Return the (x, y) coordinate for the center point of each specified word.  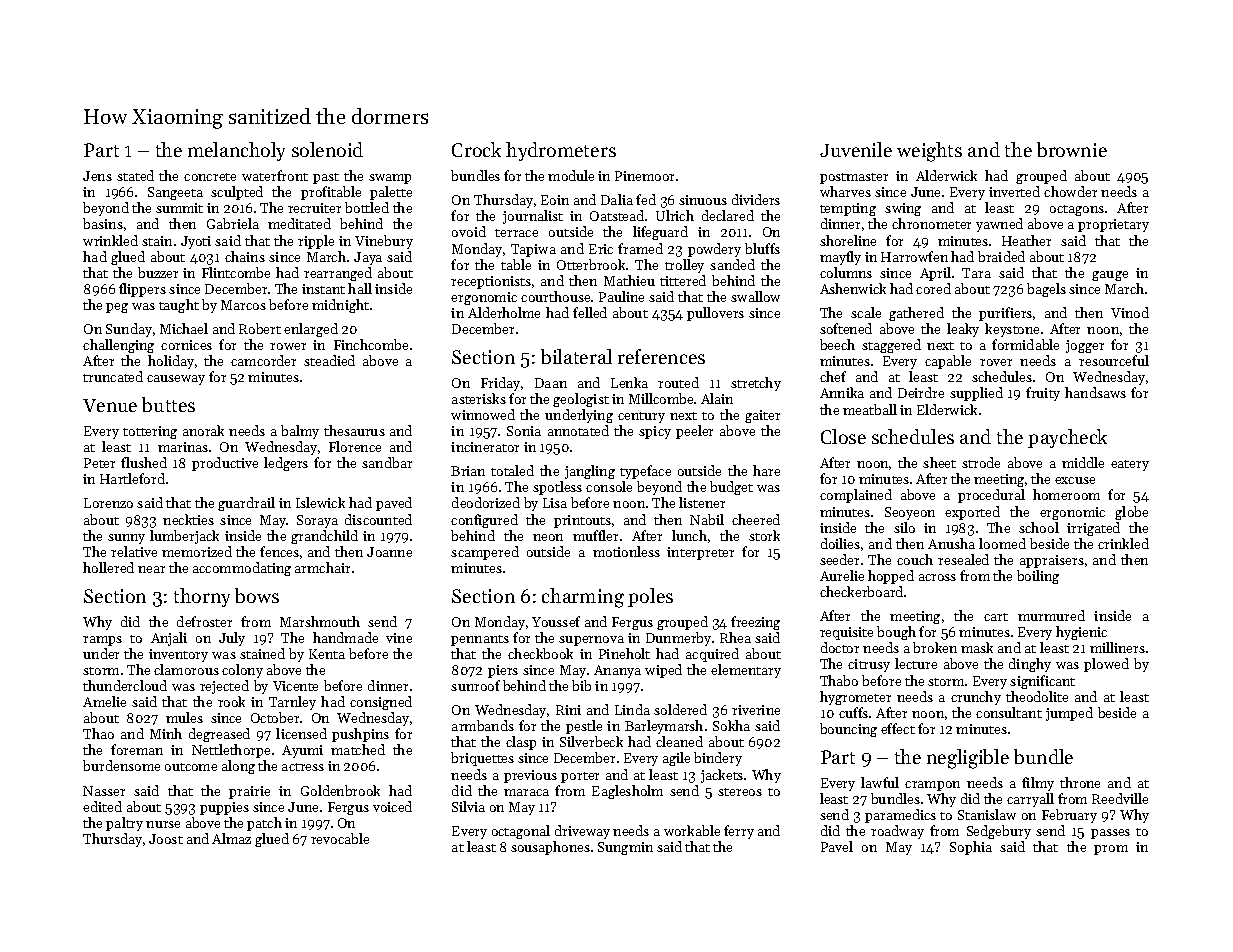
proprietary (1113, 225)
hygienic (1081, 633)
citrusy (869, 665)
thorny (202, 597)
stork (764, 535)
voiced (392, 806)
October (275, 717)
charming (583, 598)
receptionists (491, 282)
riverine (756, 710)
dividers (756, 199)
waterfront (275, 175)
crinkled (1123, 543)
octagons (1077, 210)
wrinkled (110, 240)
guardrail (246, 504)
